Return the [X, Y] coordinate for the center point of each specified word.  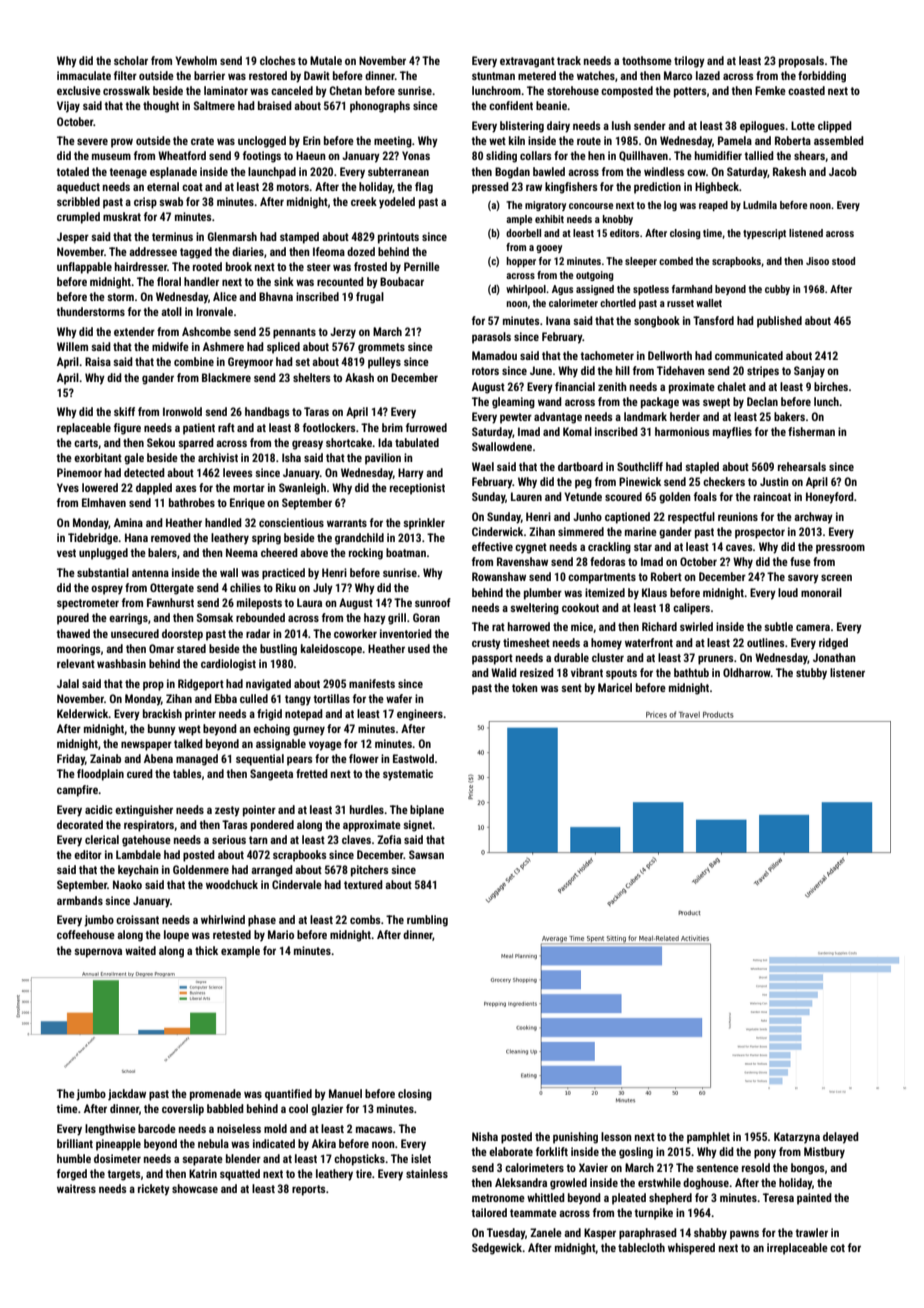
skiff [124, 411]
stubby [811, 674]
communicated [749, 355]
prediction [657, 188]
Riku [286, 587]
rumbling [427, 921]
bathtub [691, 672]
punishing [575, 1138]
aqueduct [78, 188]
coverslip [183, 1110]
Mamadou [494, 355]
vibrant [587, 672]
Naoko [127, 884]
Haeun [311, 155]
